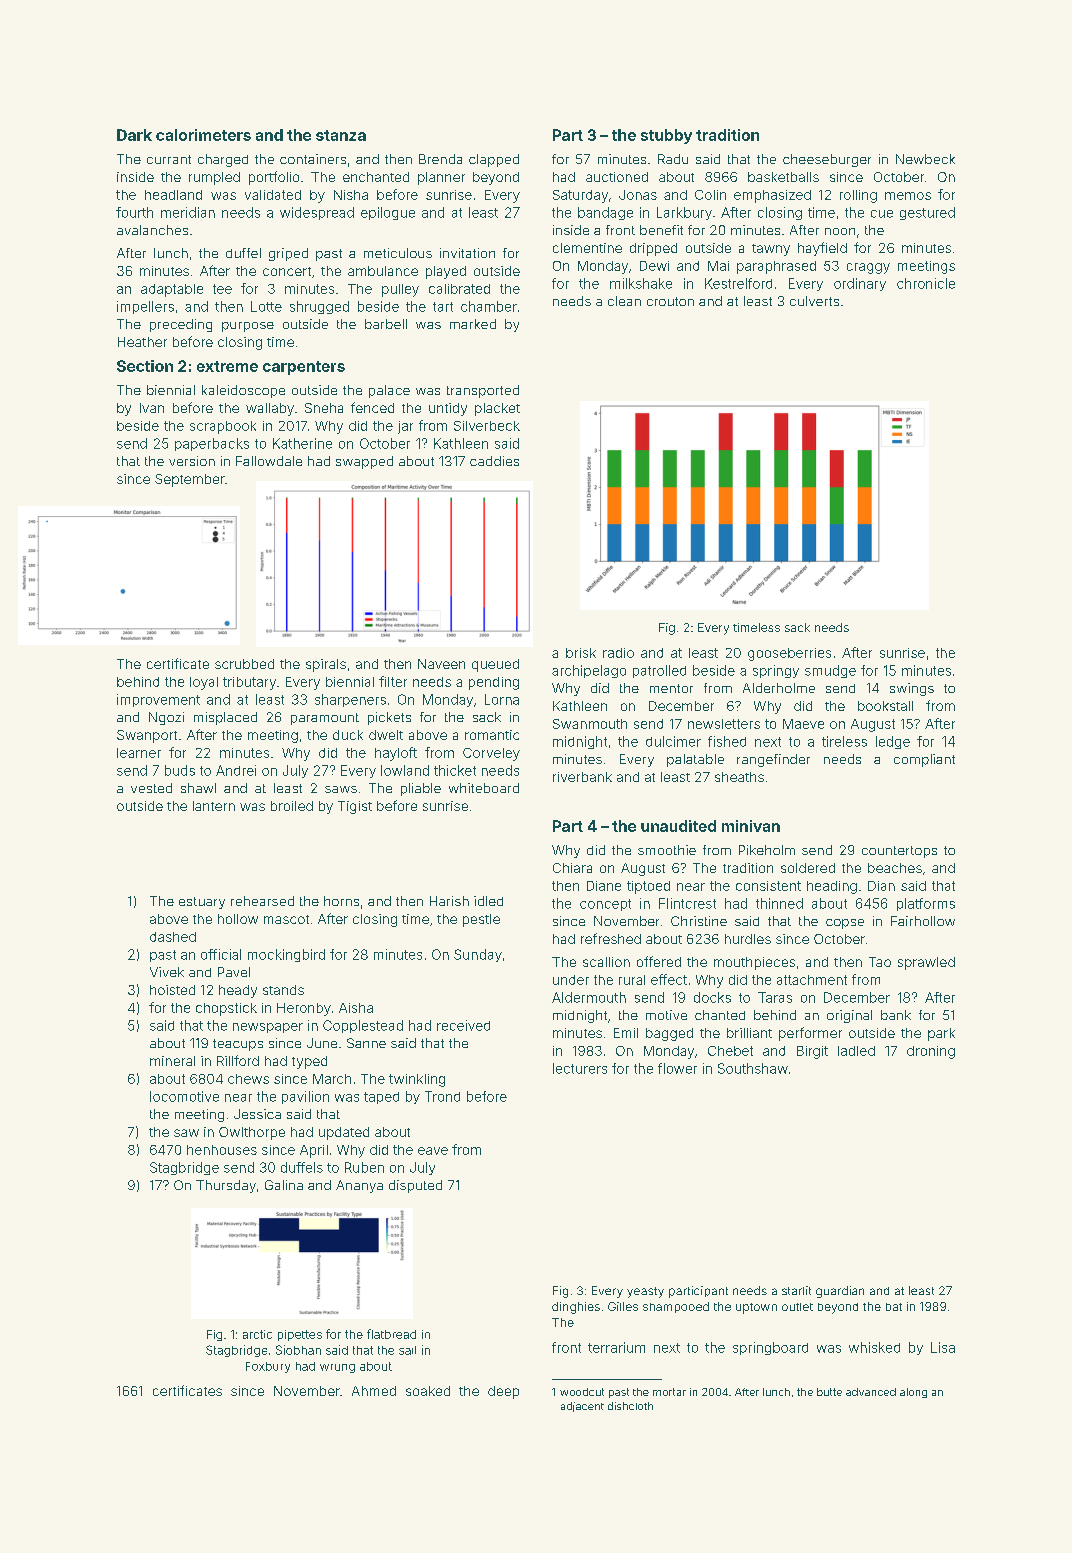 The height and width of the screenshot is (1553, 1072). Describe the element at coordinates (236, 770) in the screenshot. I see `Andrei` at that location.
